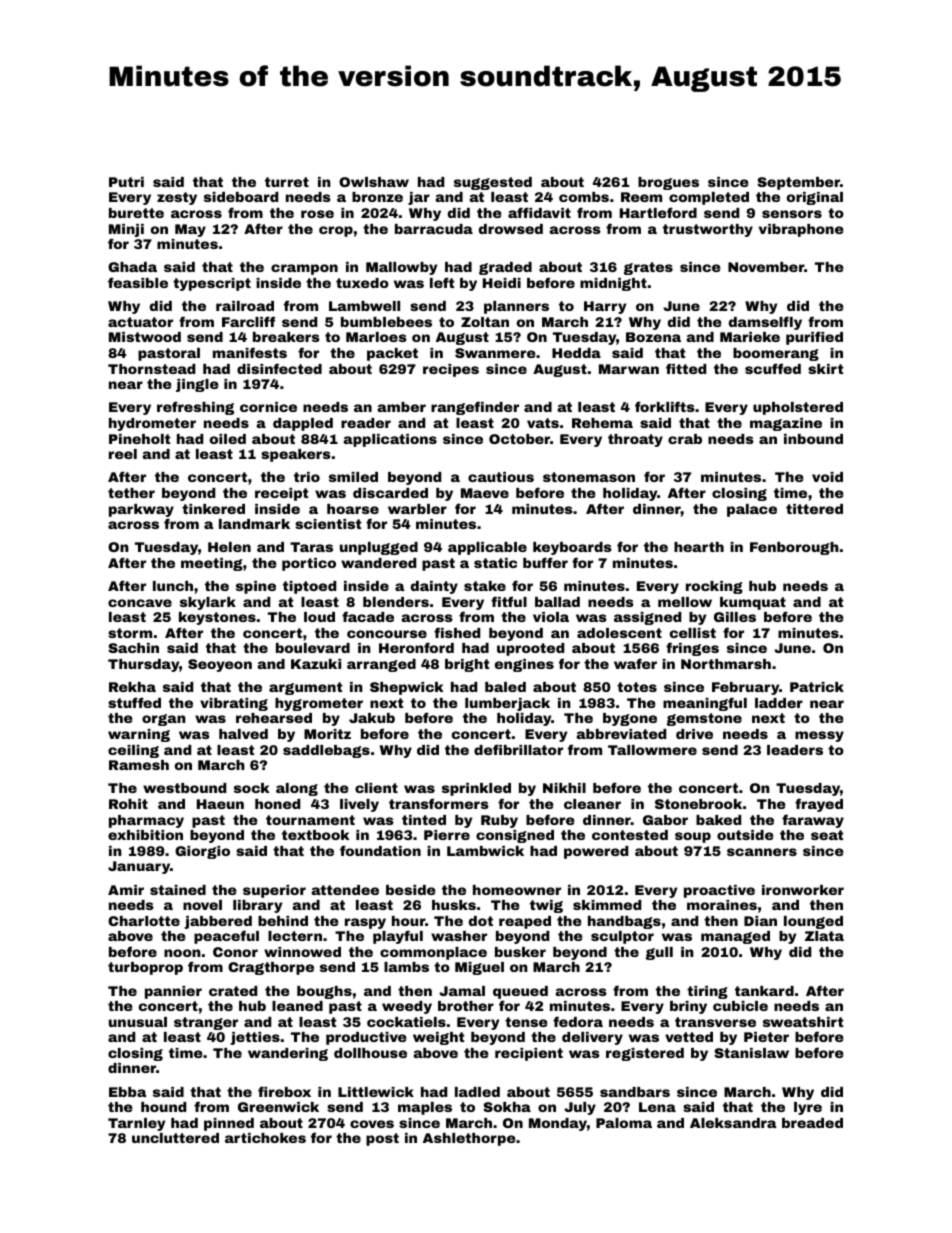  Describe the element at coordinates (287, 182) in the screenshot. I see `turret` at that location.
